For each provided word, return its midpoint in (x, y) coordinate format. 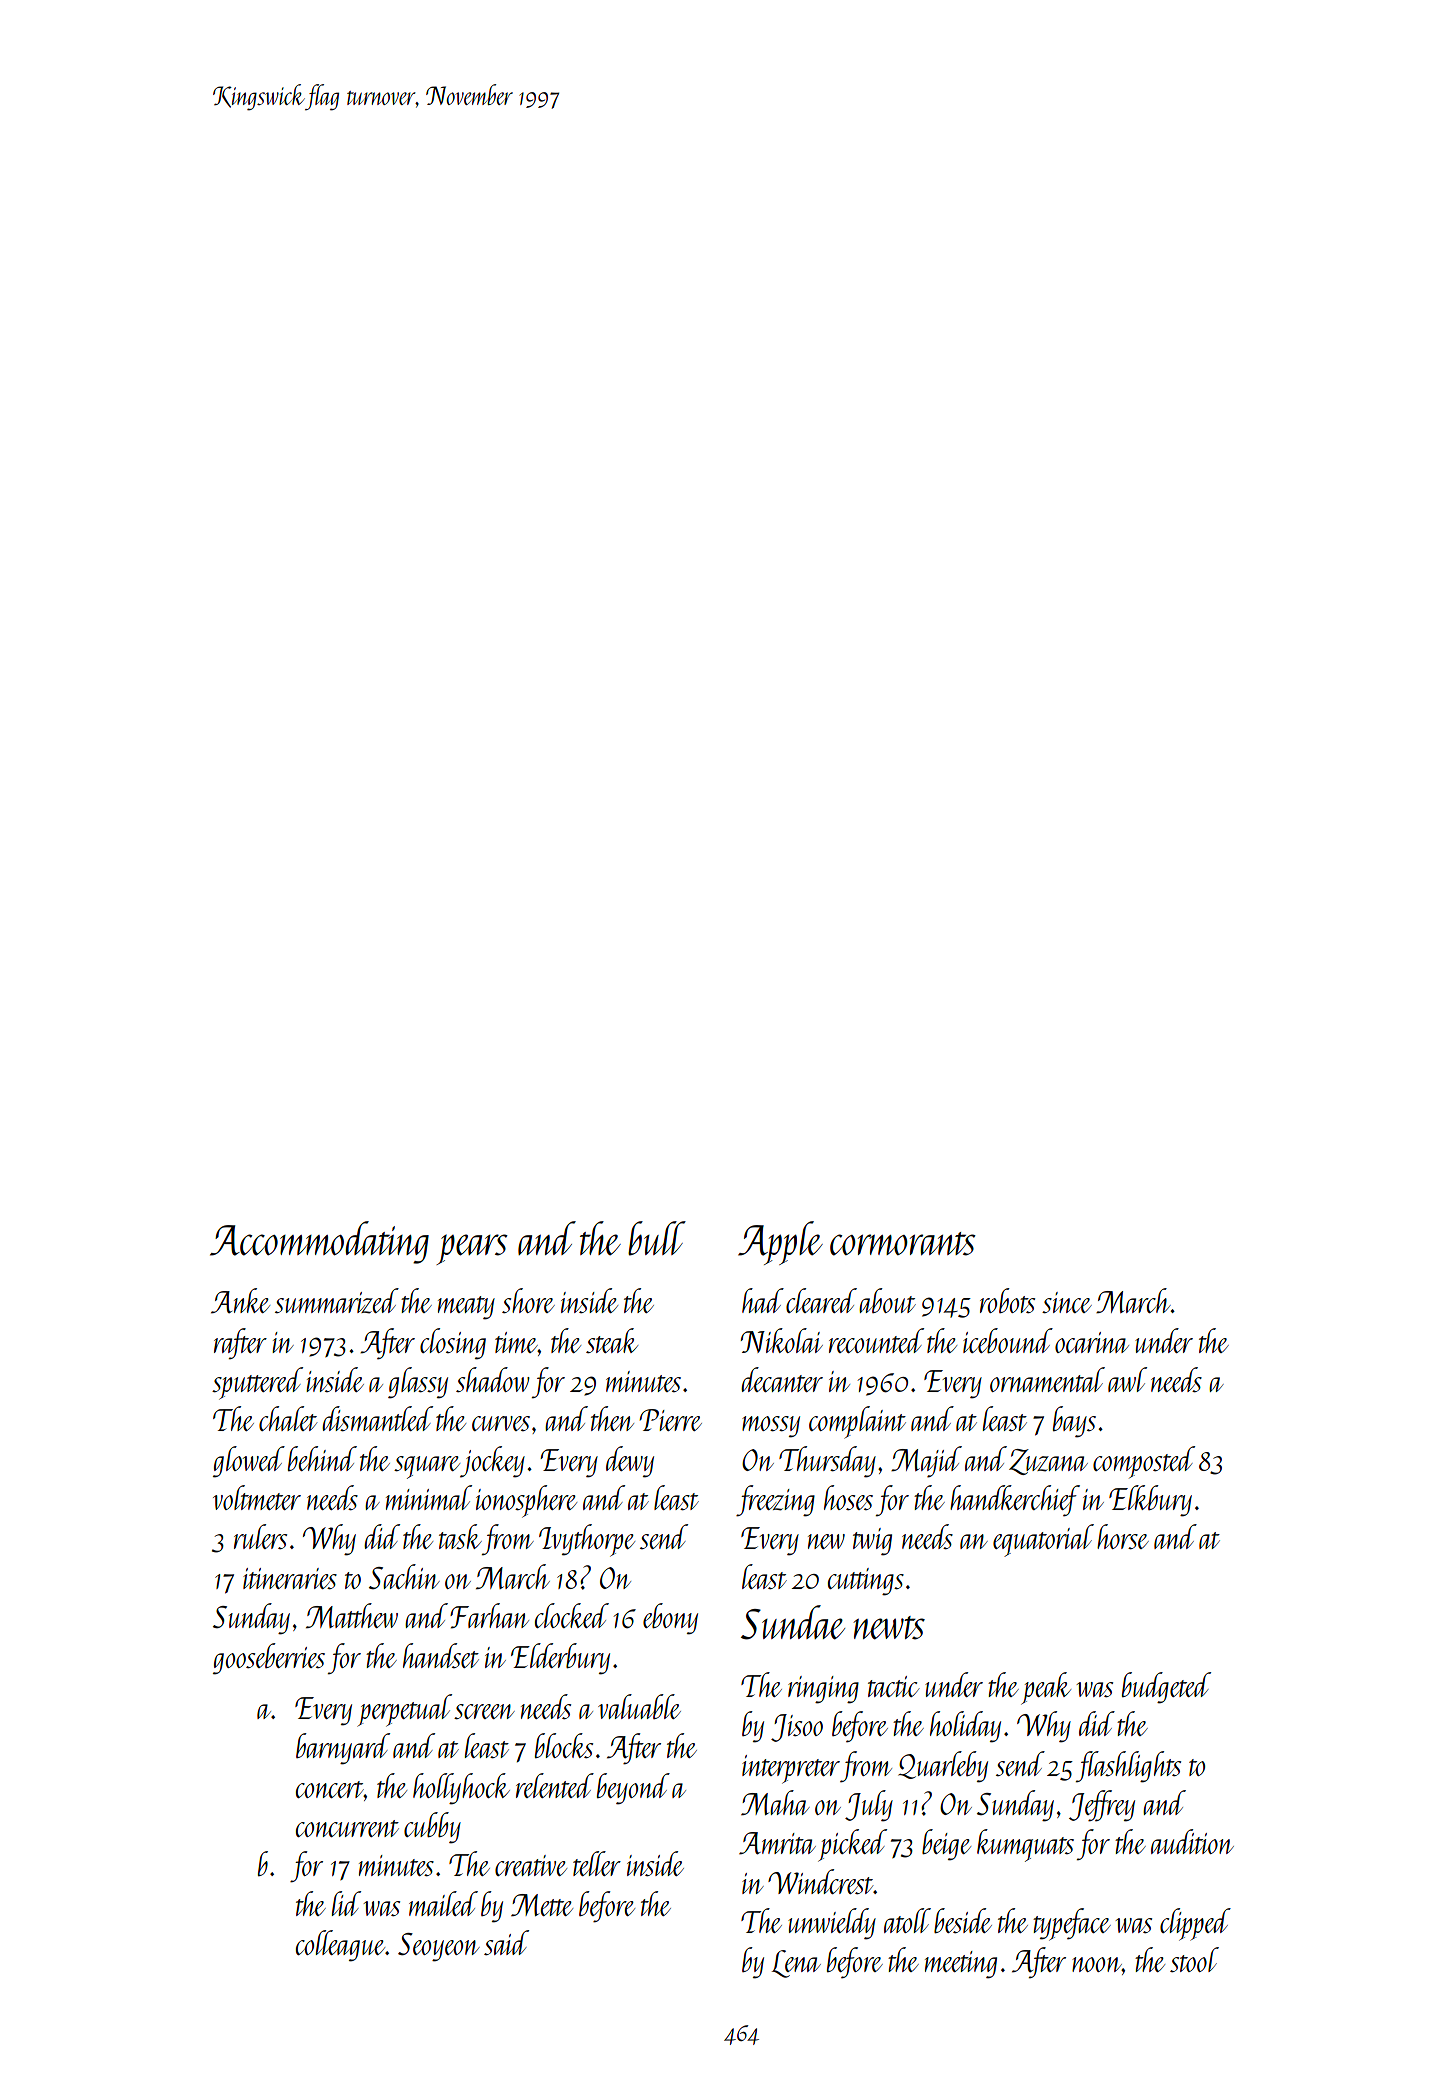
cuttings (866, 1582)
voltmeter (257, 1497)
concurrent (347, 1828)
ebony (670, 1619)
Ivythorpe (587, 1540)
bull (657, 1238)
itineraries (290, 1578)
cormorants (903, 1244)
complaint (857, 1422)
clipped (1195, 1924)
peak (1046, 1688)
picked (852, 1845)
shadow (493, 1379)
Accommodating (319, 1242)
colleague (341, 1946)
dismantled (377, 1418)
